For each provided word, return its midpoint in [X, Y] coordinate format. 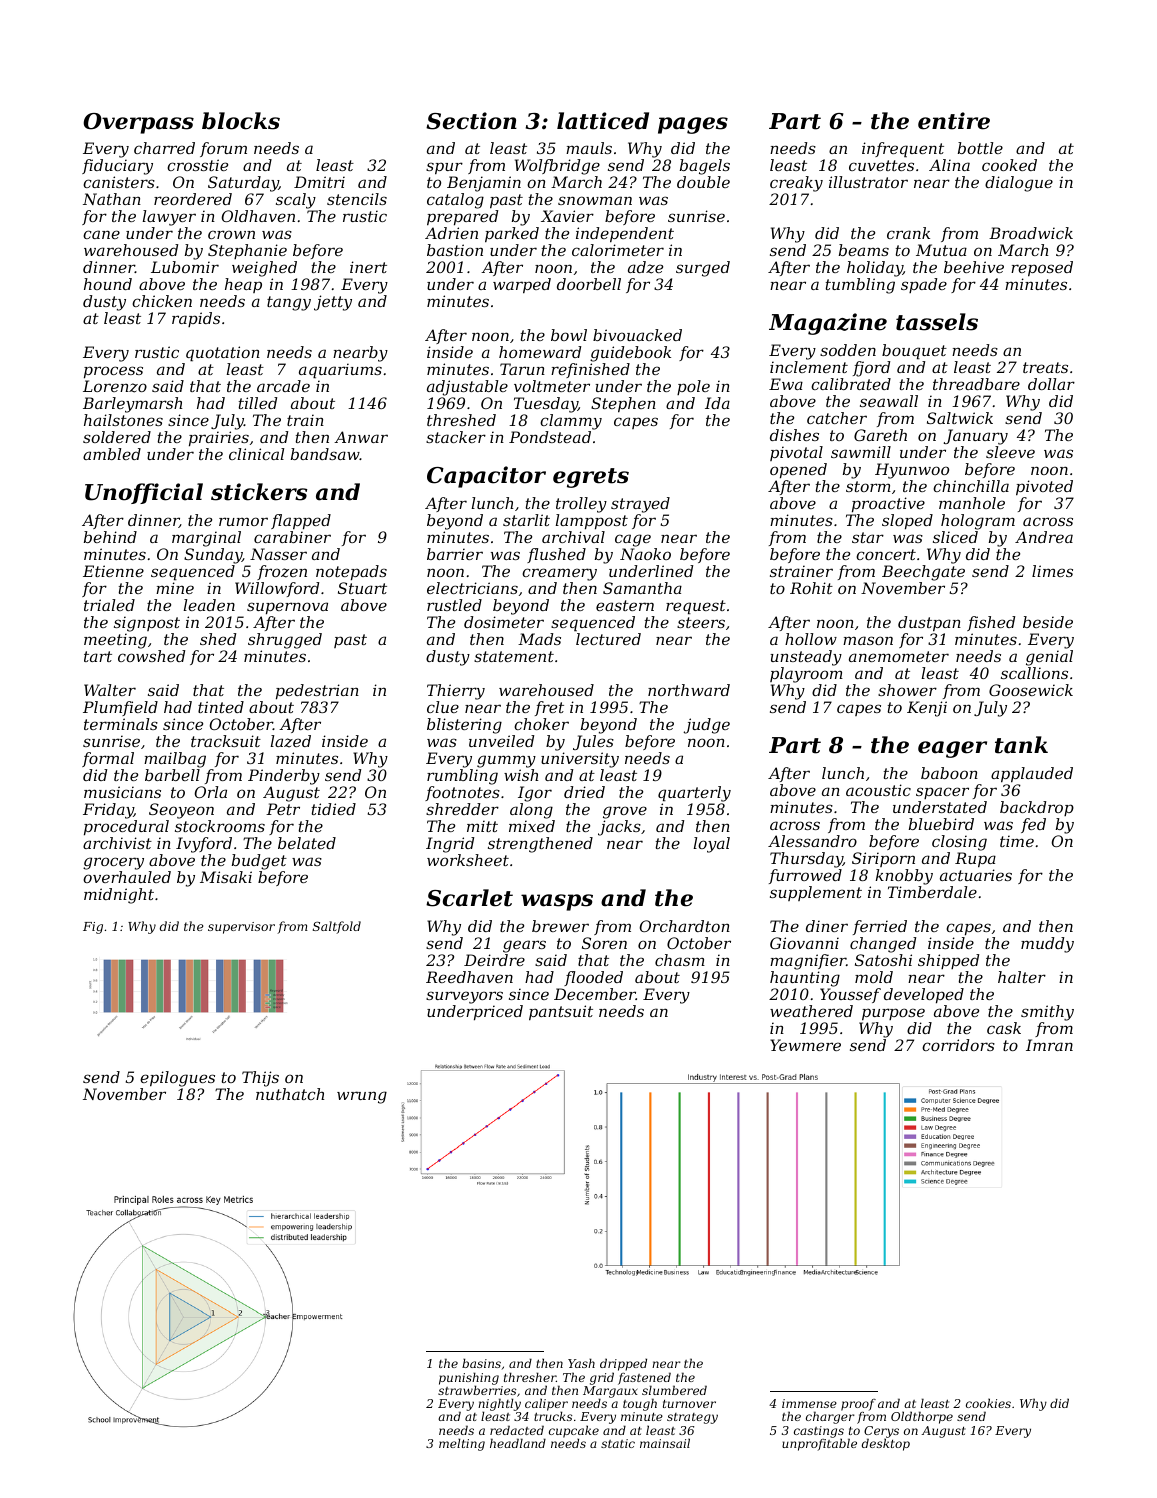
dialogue [1019, 184]
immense [809, 1403]
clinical [256, 454]
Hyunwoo [912, 471]
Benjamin [484, 184]
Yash [581, 1363]
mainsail [665, 1443]
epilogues [177, 1079]
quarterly [694, 794]
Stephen [623, 405]
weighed [264, 269]
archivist [117, 843]
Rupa [975, 860]
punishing [469, 1378]
